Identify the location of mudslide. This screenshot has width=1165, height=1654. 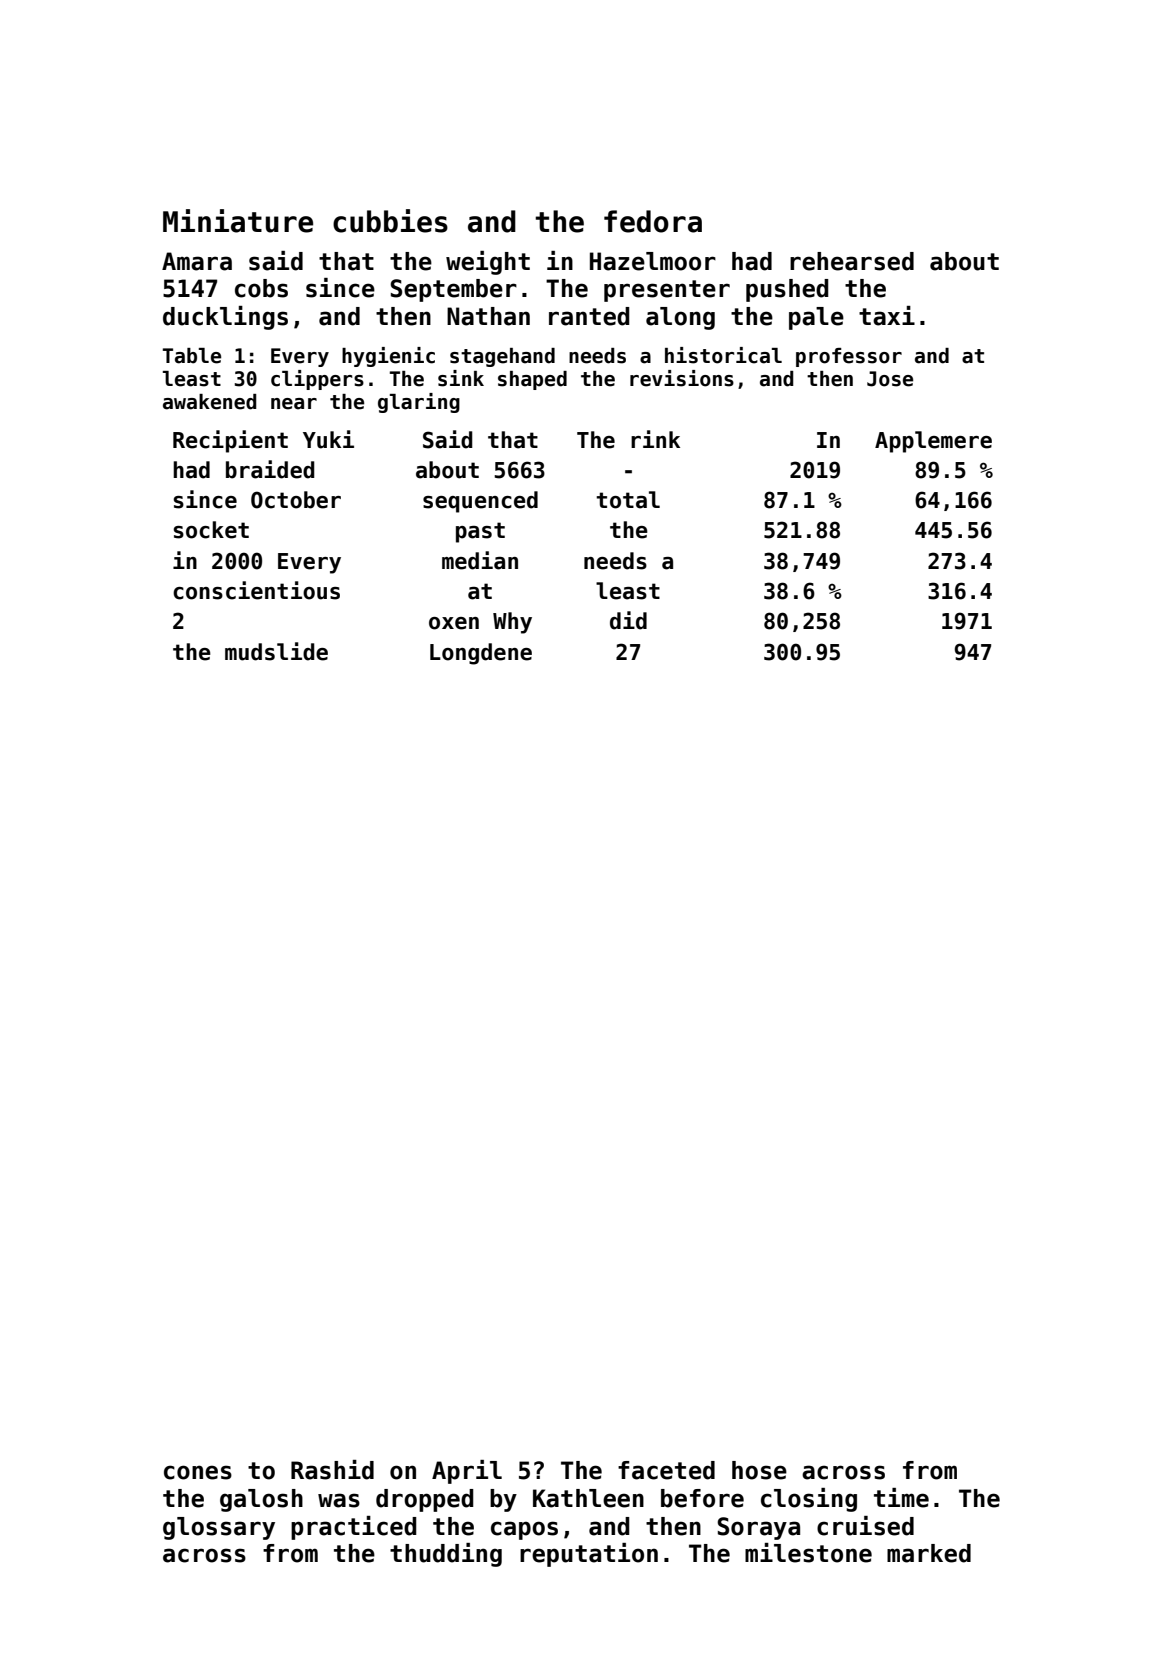
(276, 651).
